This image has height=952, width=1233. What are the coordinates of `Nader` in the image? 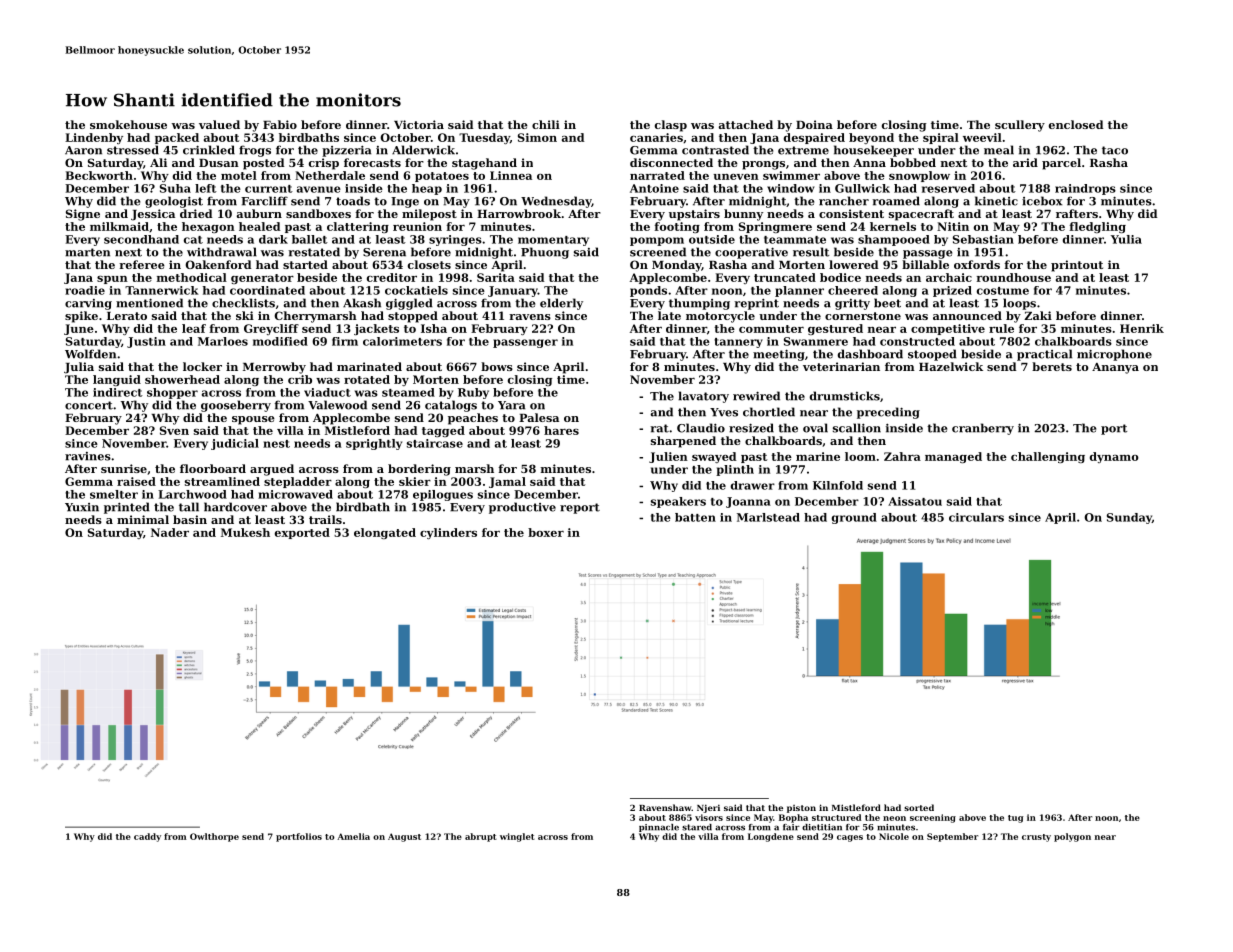 It's located at (170, 532).
